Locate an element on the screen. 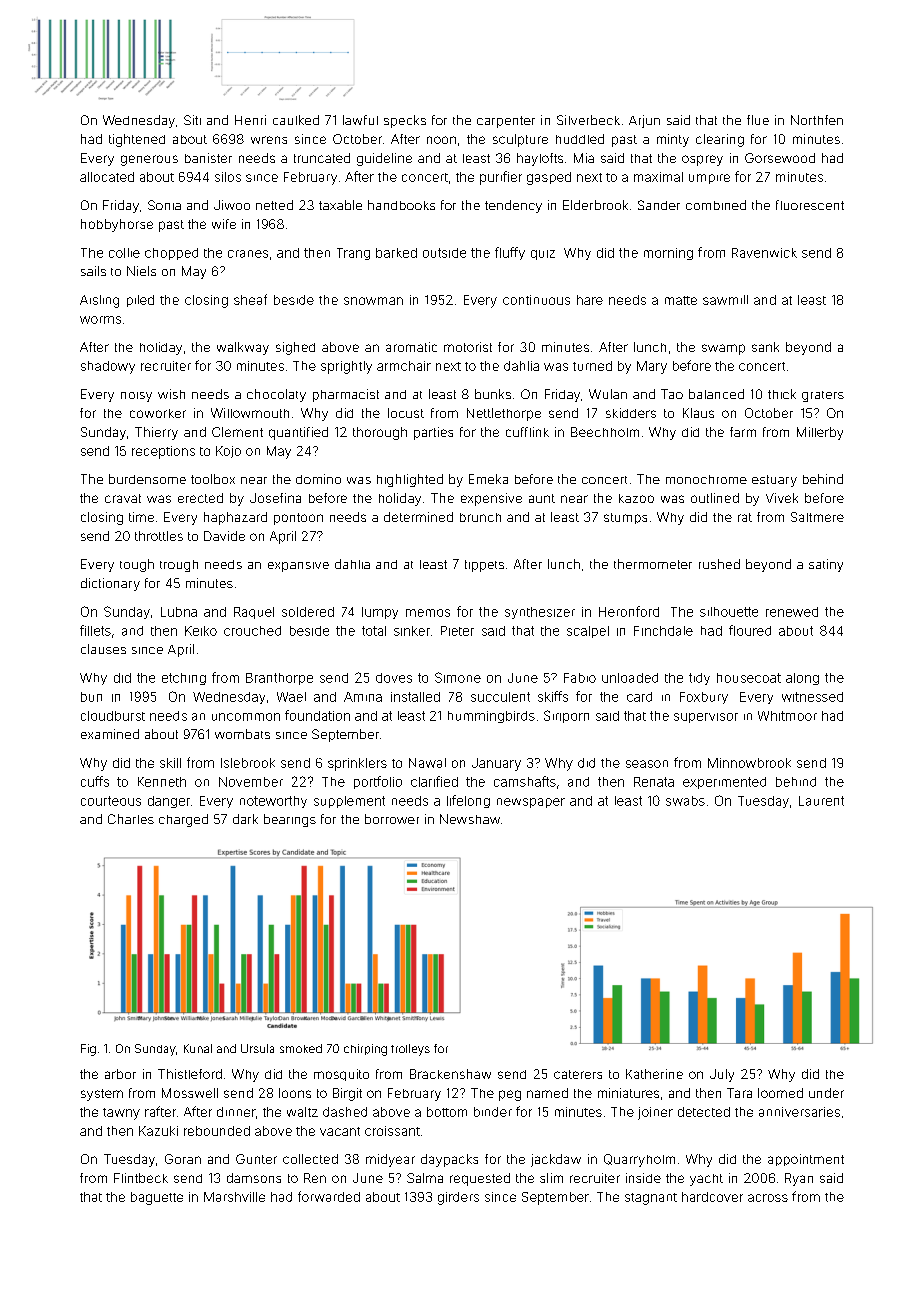  examined is located at coordinates (110, 734).
